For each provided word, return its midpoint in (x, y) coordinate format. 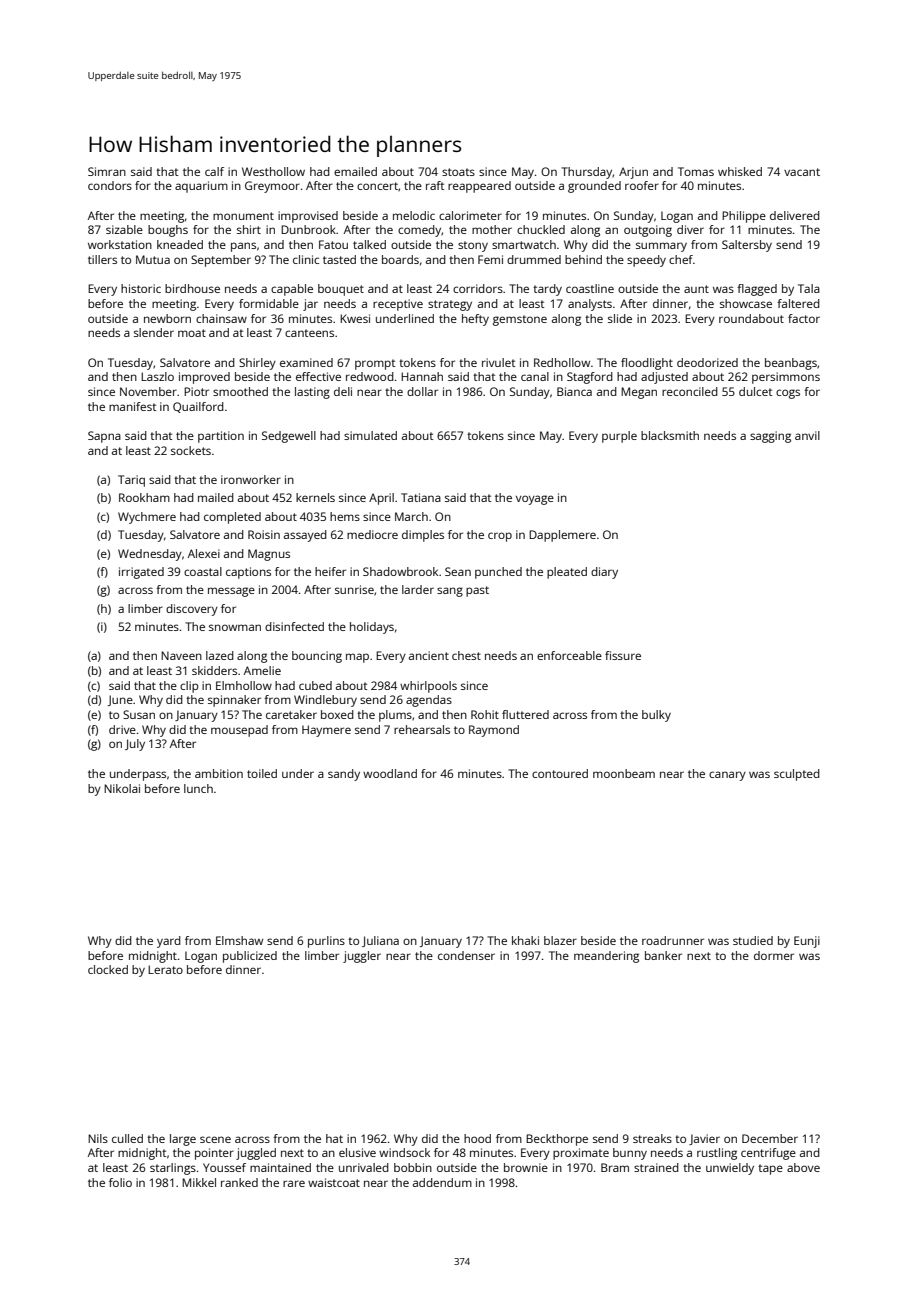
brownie (526, 1167)
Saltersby (747, 246)
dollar (422, 391)
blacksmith (670, 435)
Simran (107, 171)
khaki (525, 940)
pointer (214, 1154)
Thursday (587, 173)
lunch (198, 788)
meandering (606, 957)
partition (221, 437)
